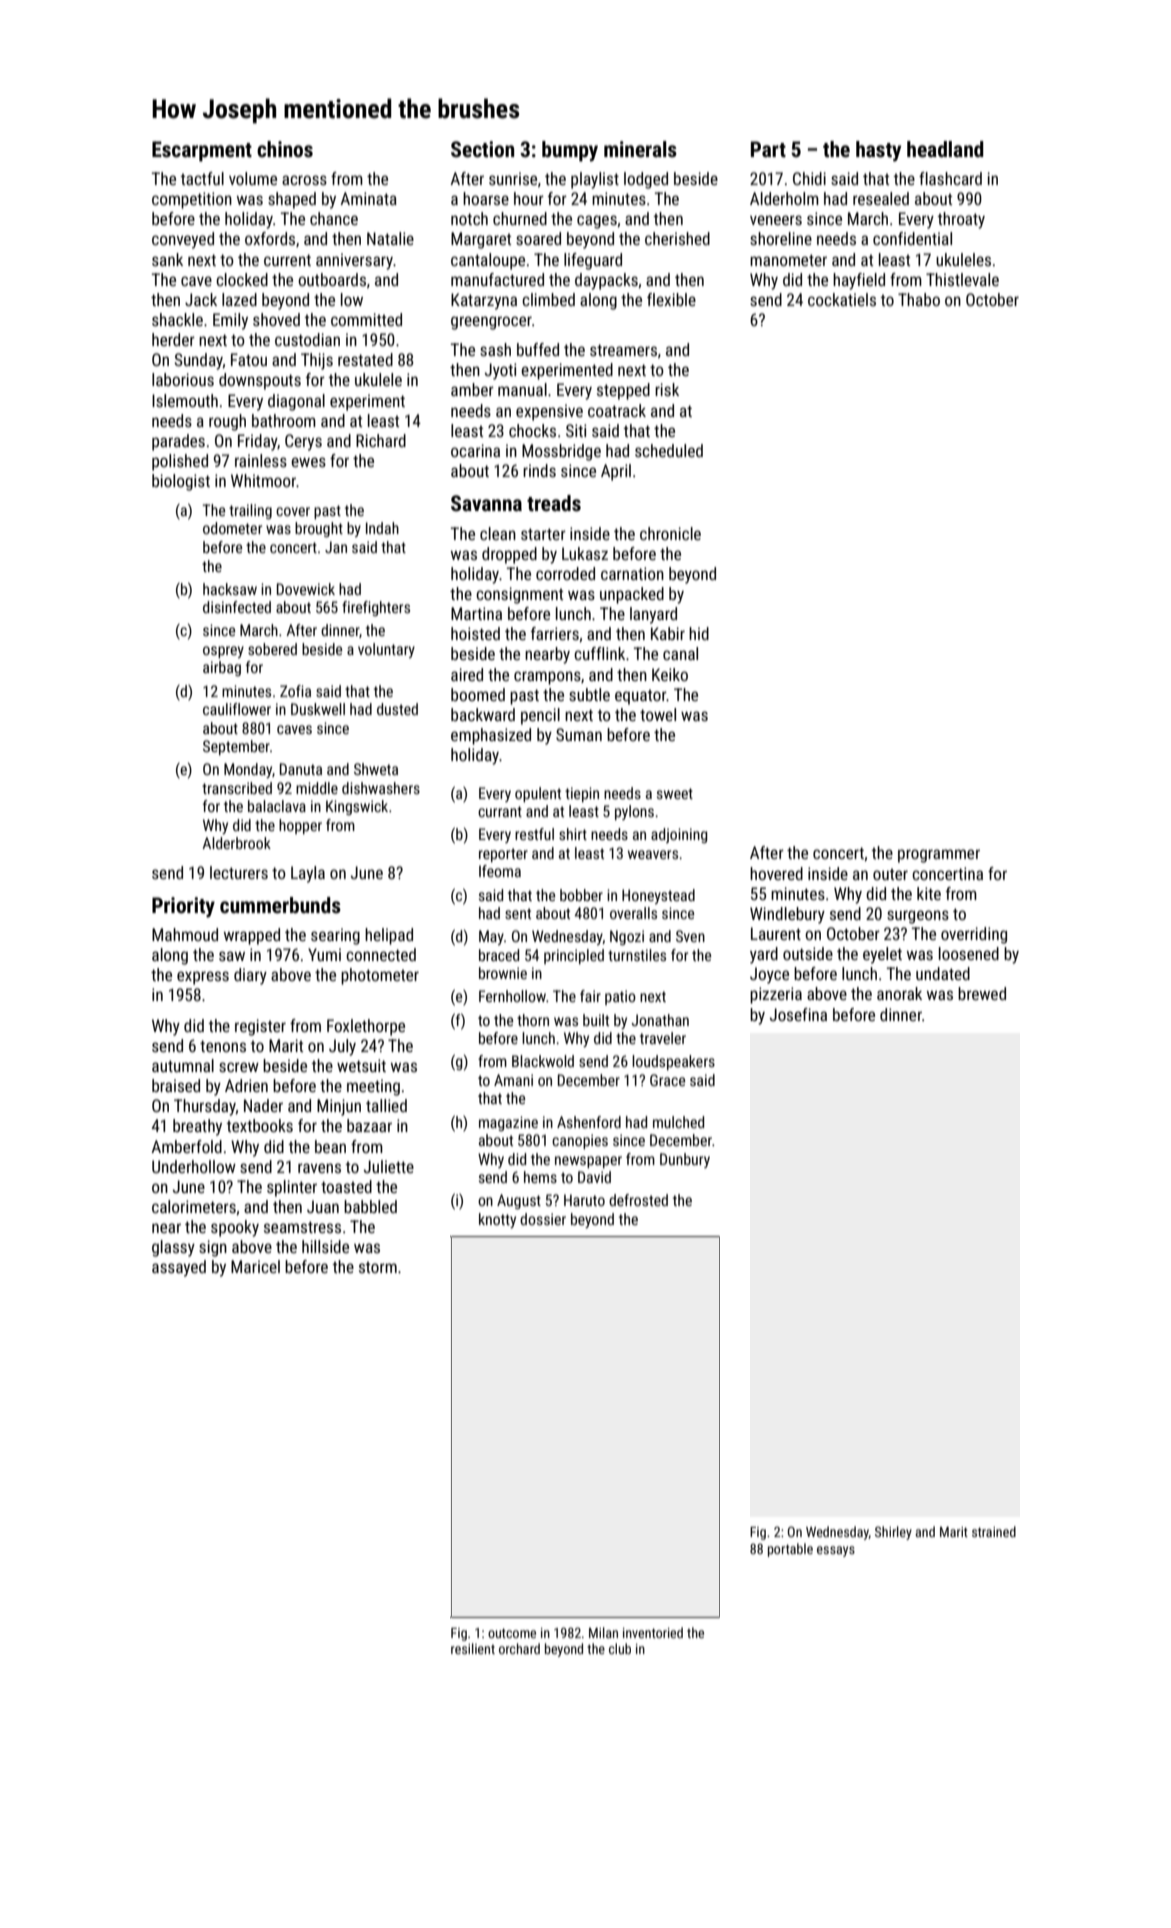 Image resolution: width=1171 pixels, height=1928 pixels. What do you see at coordinates (473, 1648) in the screenshot?
I see `resilient` at bounding box center [473, 1648].
